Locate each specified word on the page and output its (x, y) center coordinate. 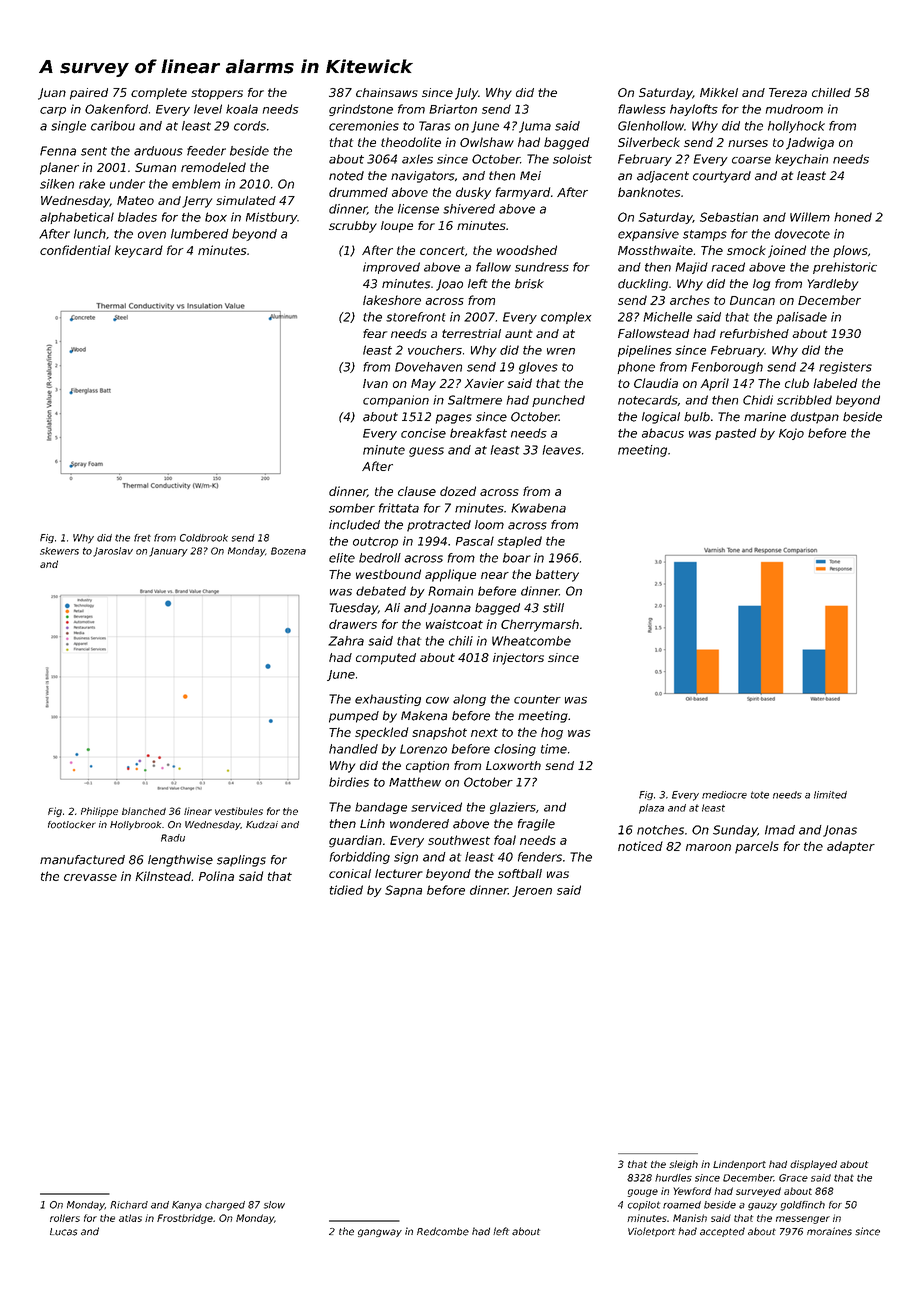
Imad (780, 830)
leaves (562, 450)
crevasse (90, 877)
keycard (139, 251)
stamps (705, 235)
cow (437, 700)
